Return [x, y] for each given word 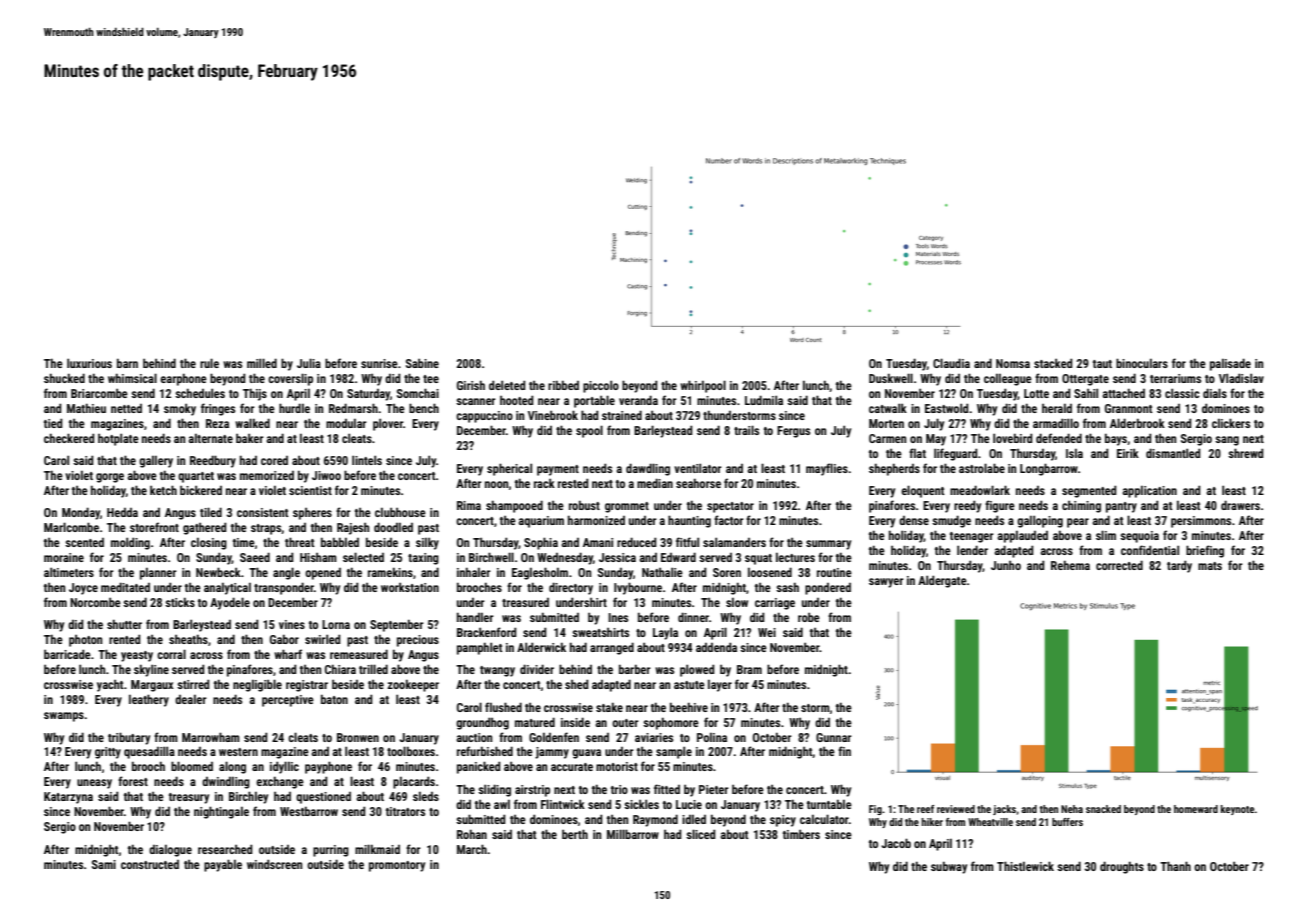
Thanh [1175, 866]
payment [558, 470]
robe [809, 617]
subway [949, 867]
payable [223, 865]
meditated [125, 587]
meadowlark [980, 490]
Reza [217, 423]
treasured [525, 602]
